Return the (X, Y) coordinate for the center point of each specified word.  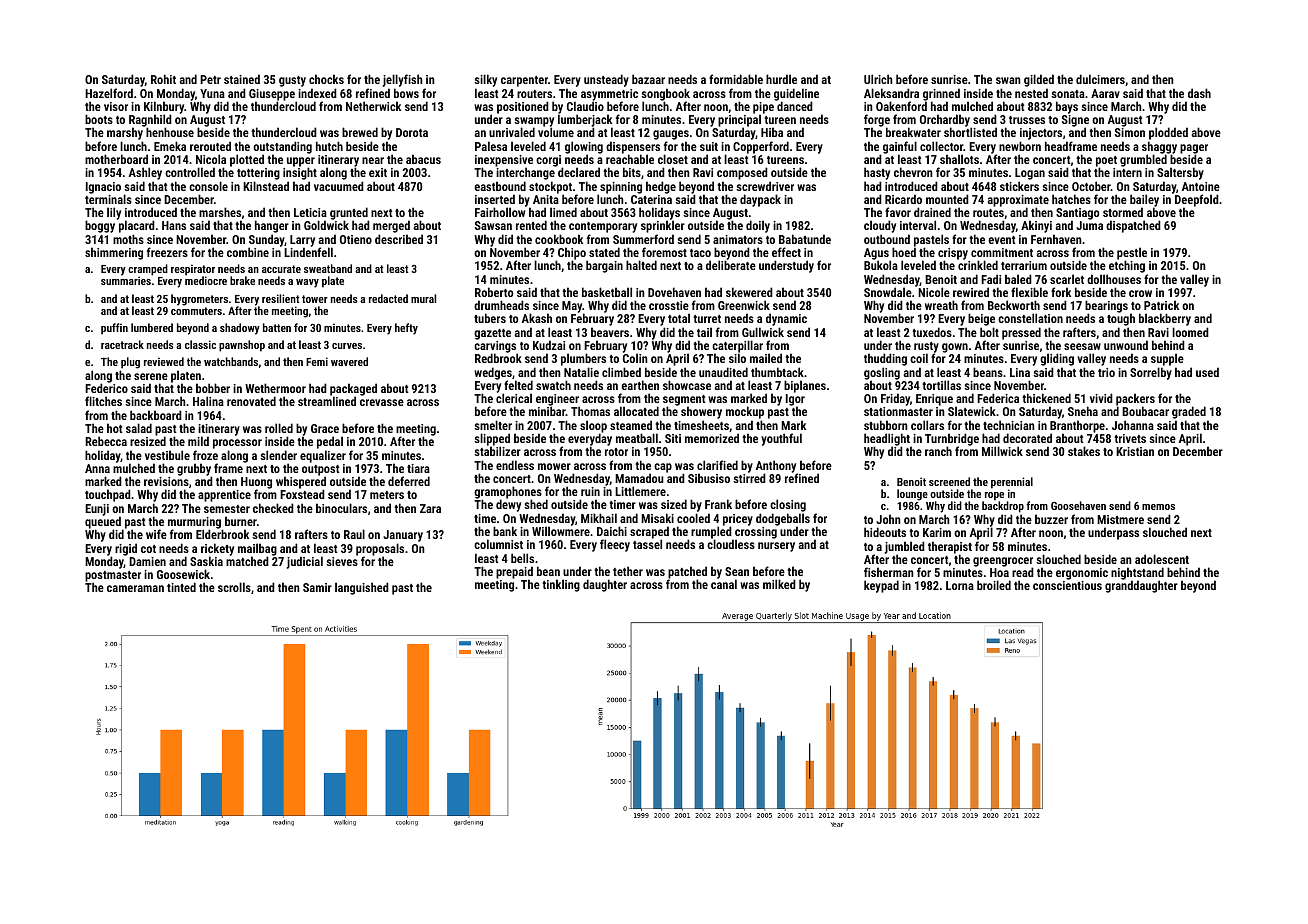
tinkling (561, 585)
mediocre (206, 281)
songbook (665, 94)
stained (242, 79)
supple (1167, 359)
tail (704, 332)
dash (1199, 93)
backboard (156, 415)
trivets (1130, 438)
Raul (354, 534)
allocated (636, 411)
